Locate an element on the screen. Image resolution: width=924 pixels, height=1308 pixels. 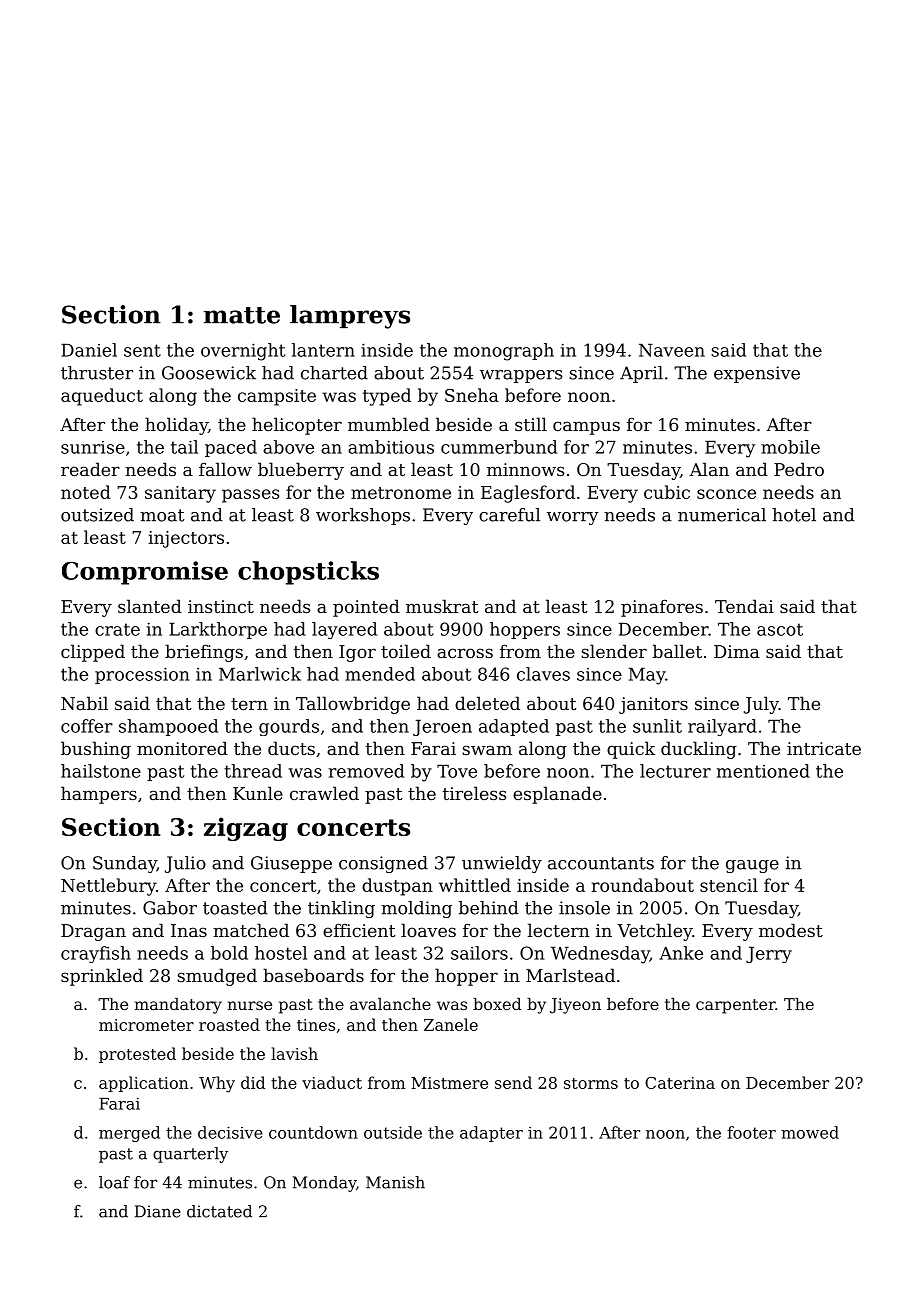
Diane is located at coordinates (158, 1211).
